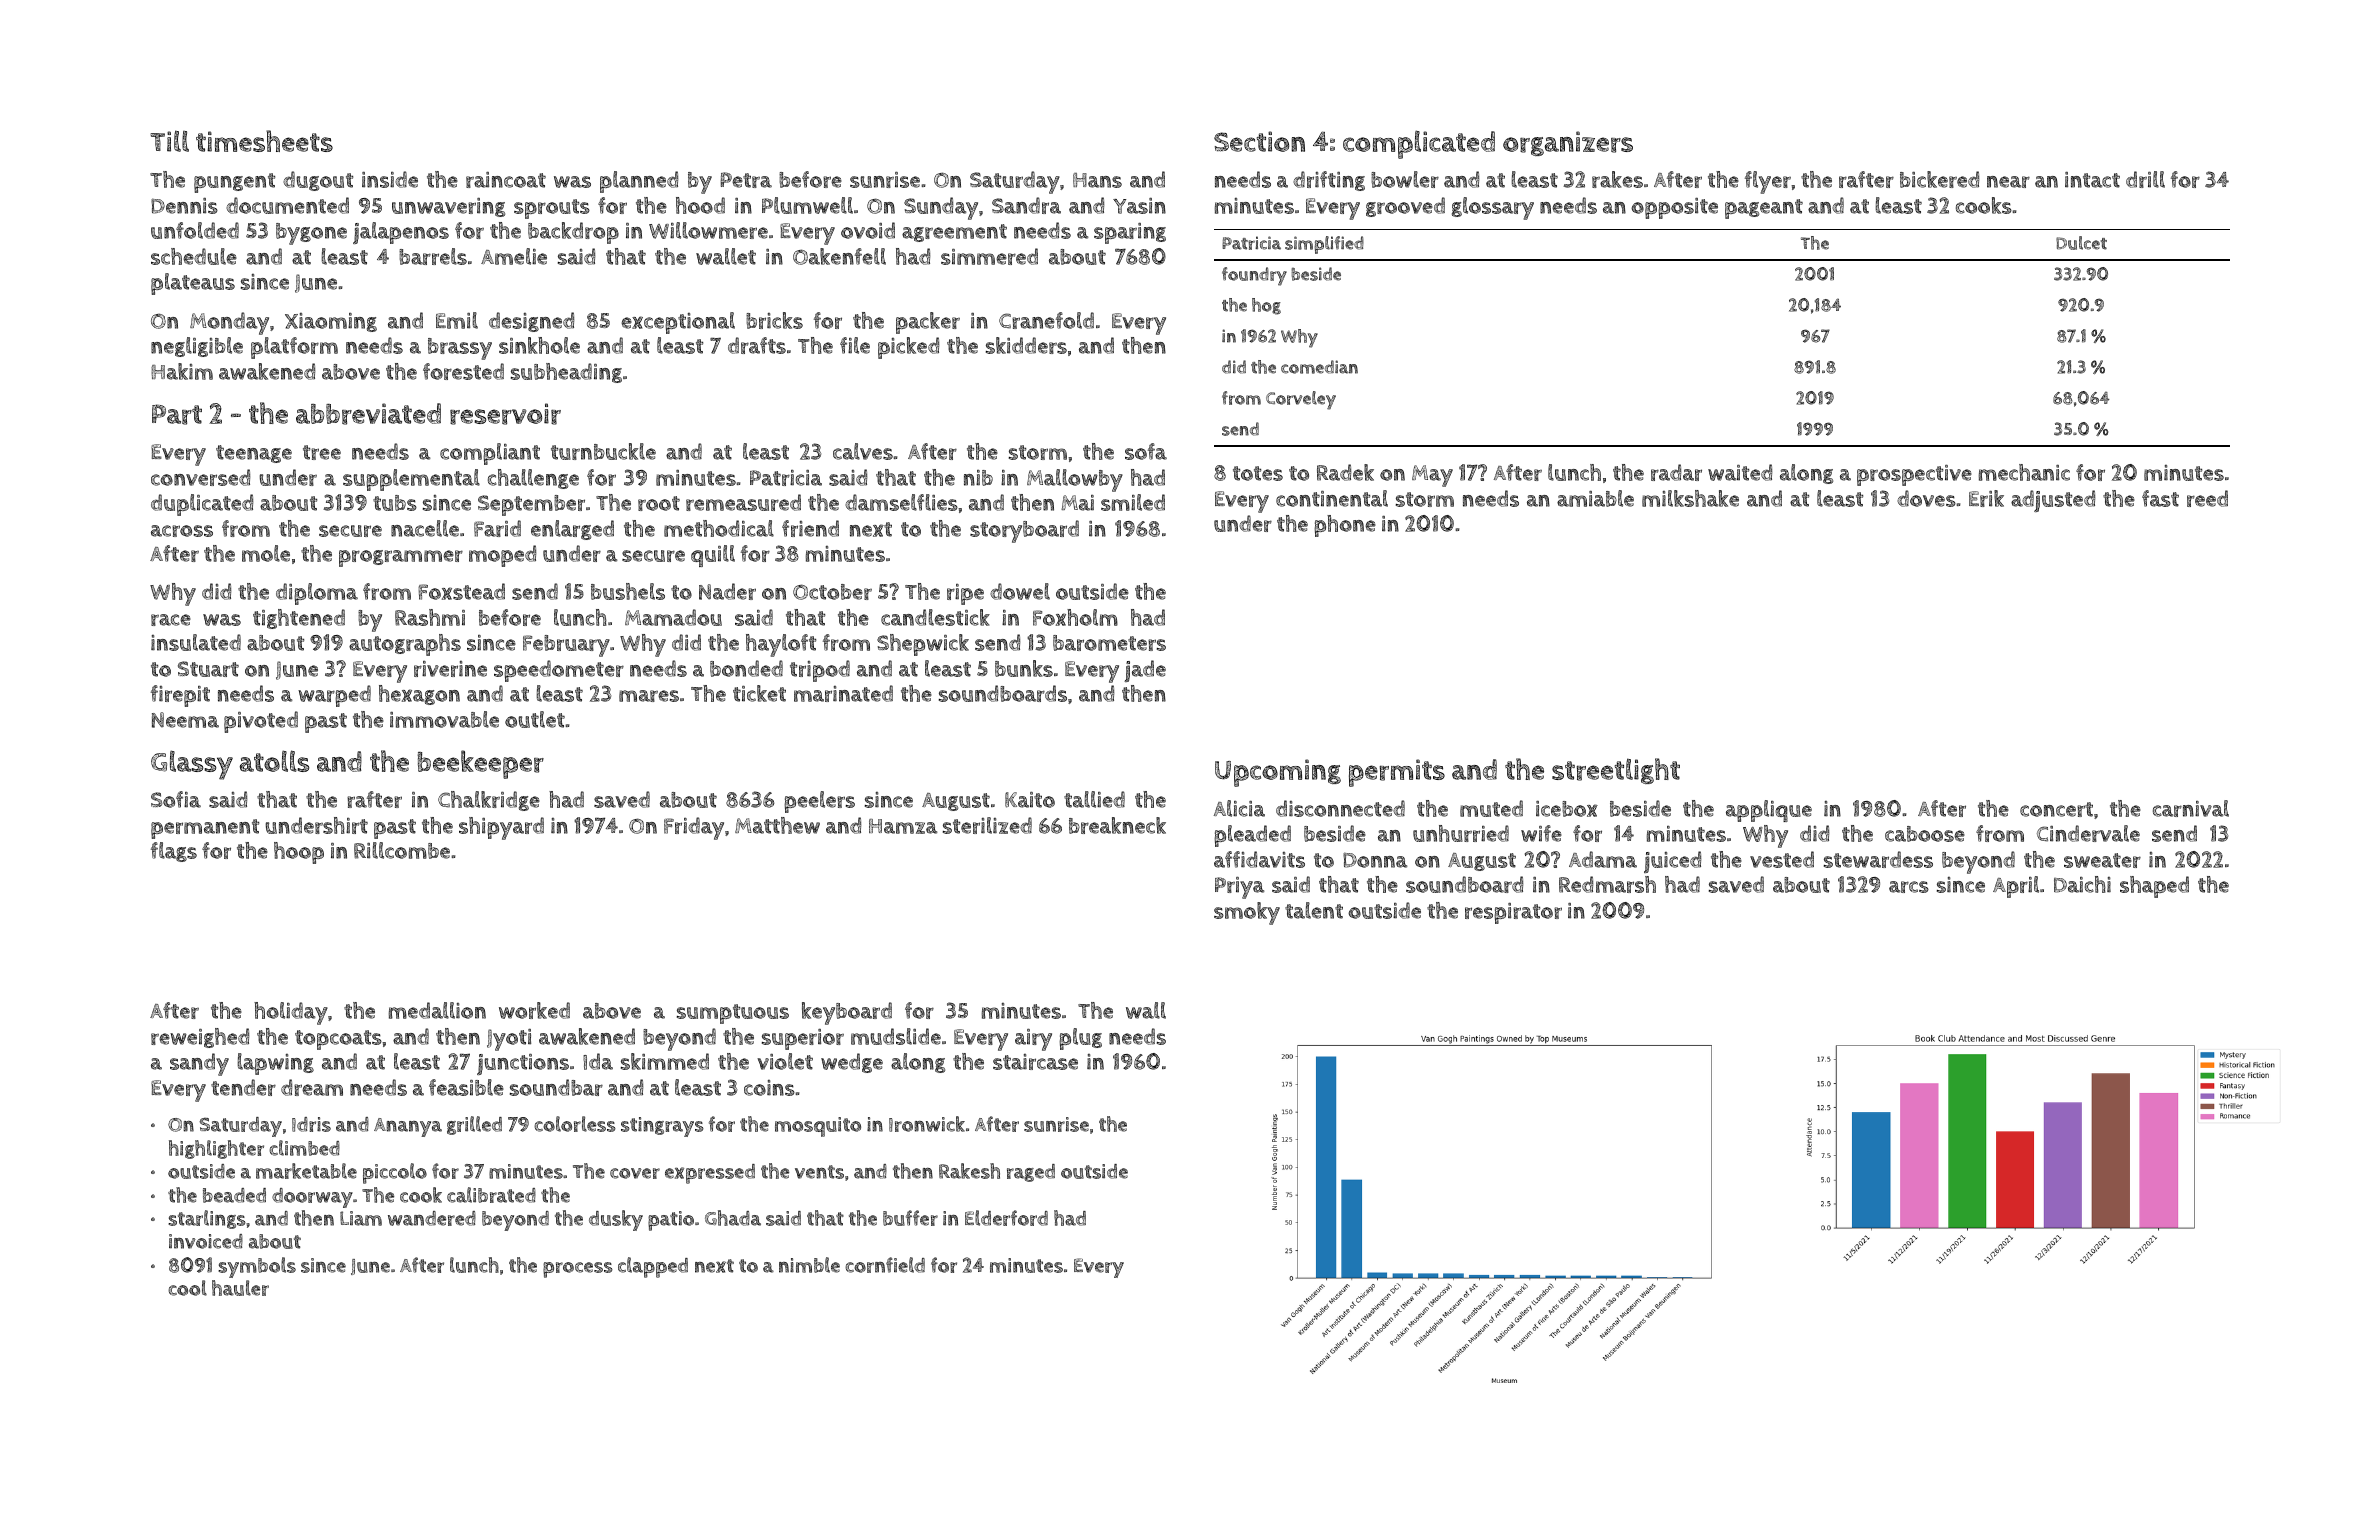 This screenshot has height=1540, width=2380. Describe the element at coordinates (809, 1265) in the screenshot. I see `nimble` at that location.
